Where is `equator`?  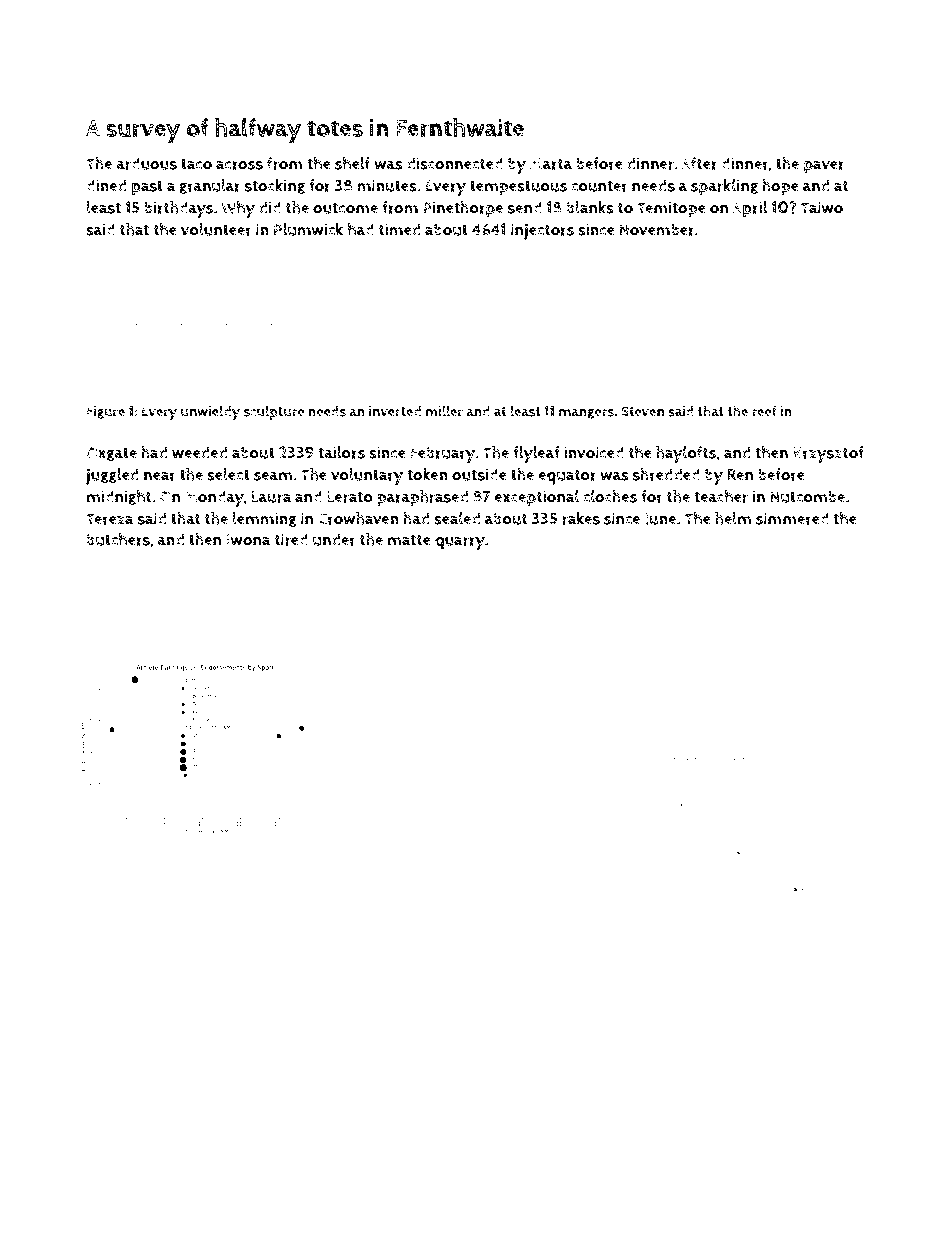 equator is located at coordinates (567, 477).
